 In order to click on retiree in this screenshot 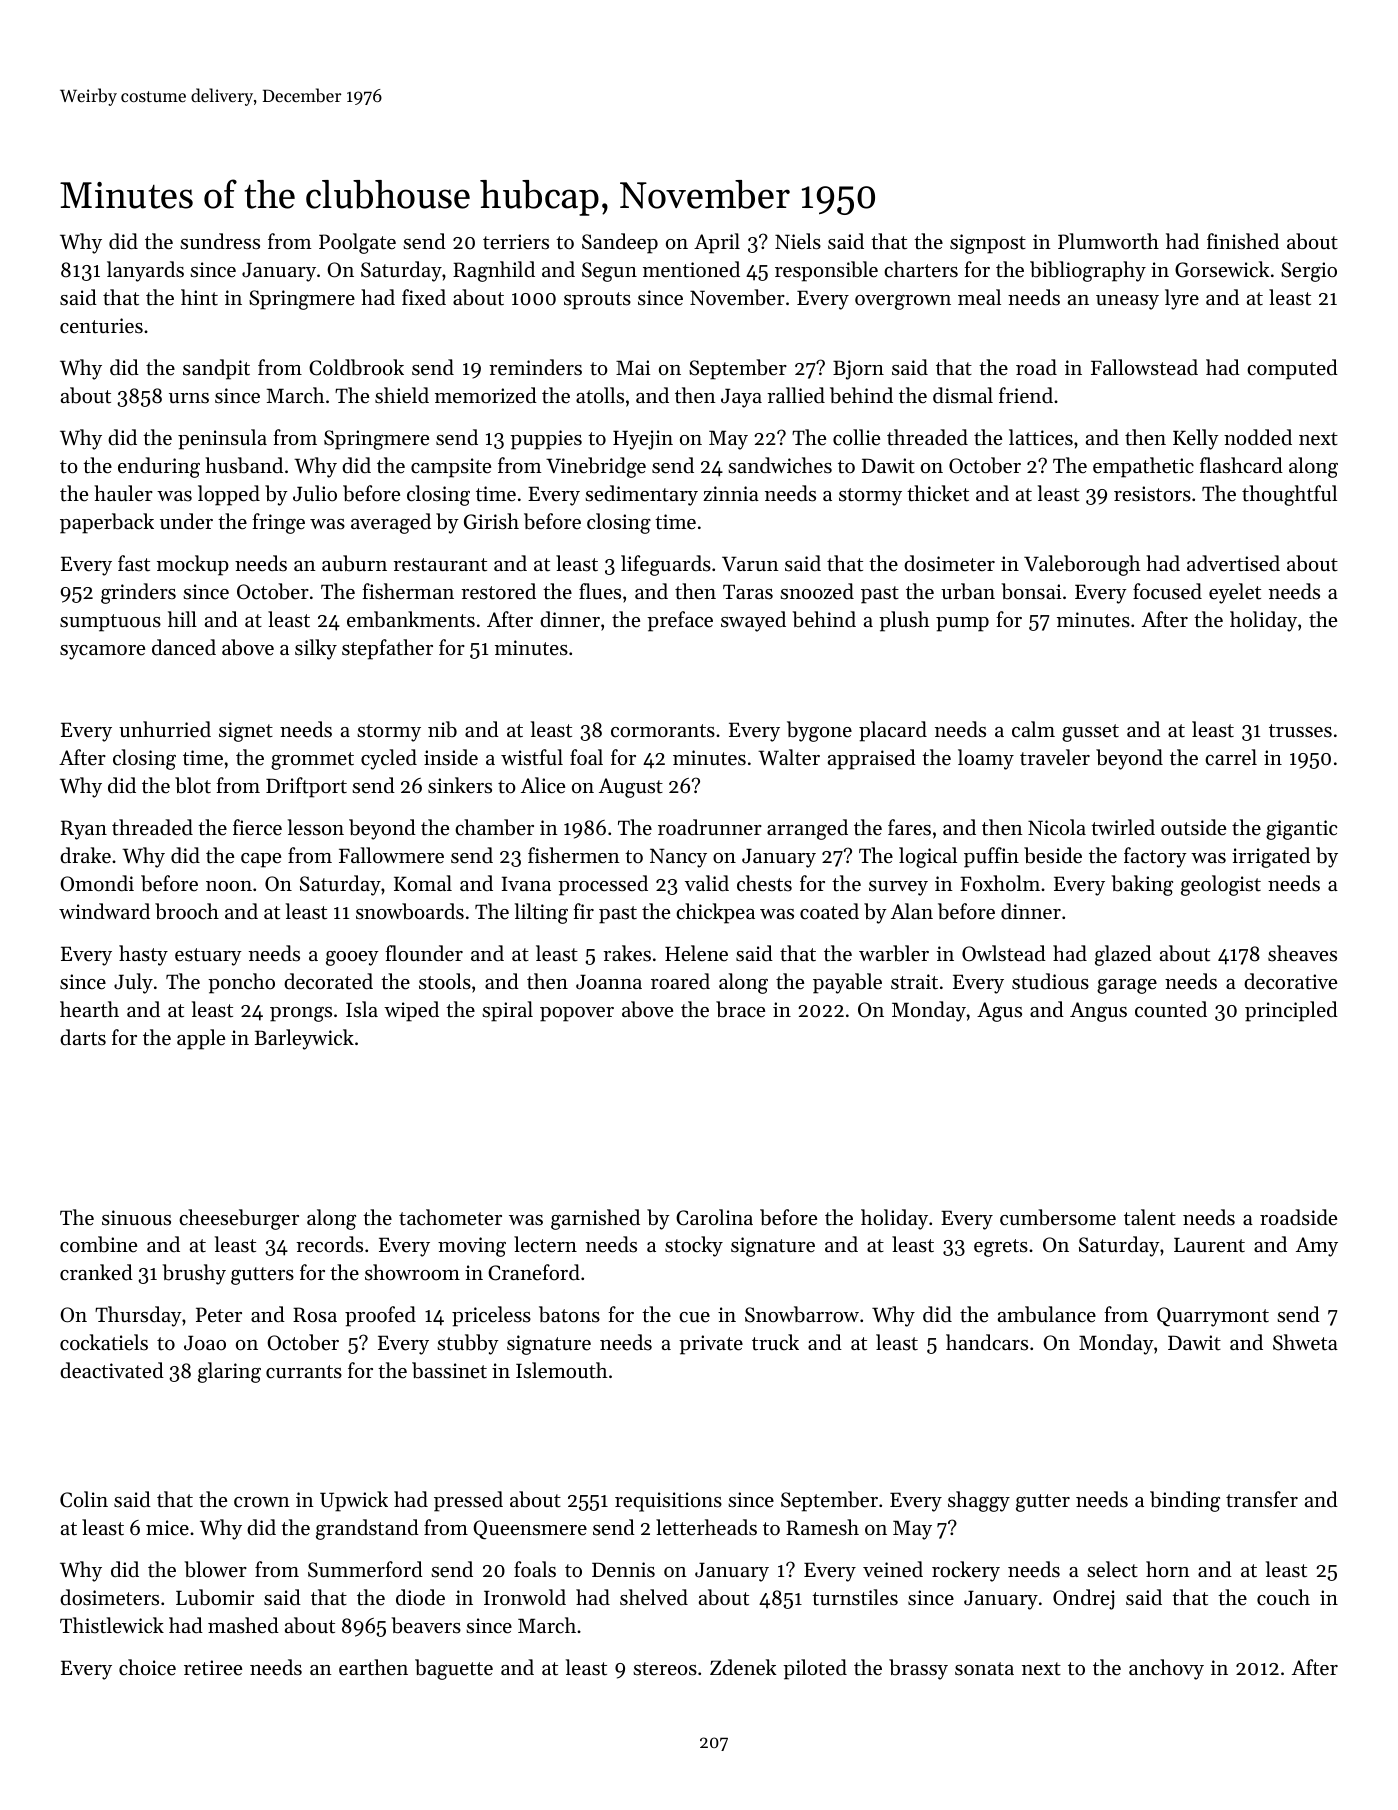, I will do `click(213, 1668)`.
